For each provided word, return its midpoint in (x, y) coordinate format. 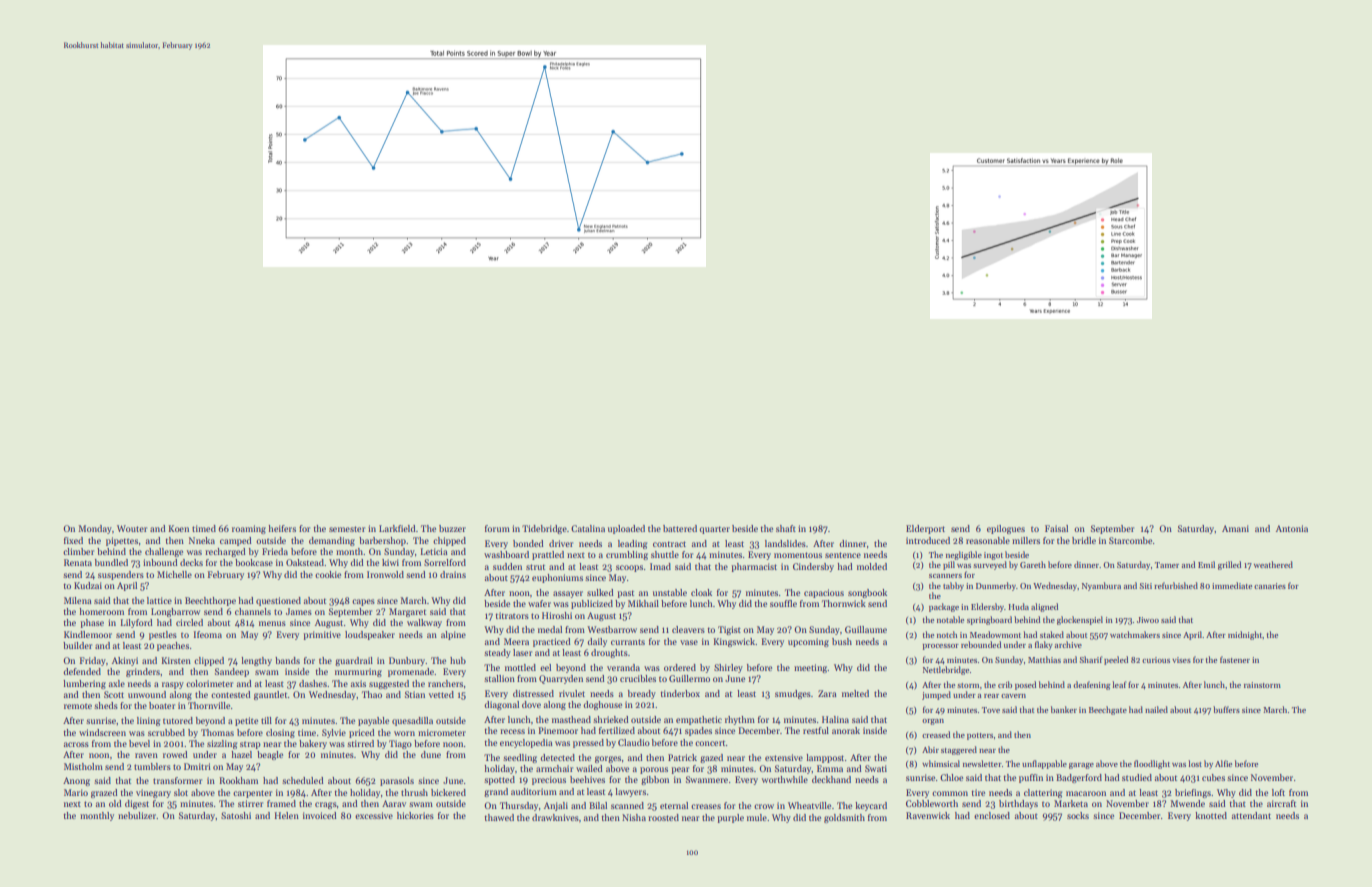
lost (1195, 763)
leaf (1119, 684)
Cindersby (813, 567)
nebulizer (137, 815)
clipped (209, 661)
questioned (278, 601)
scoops (629, 568)
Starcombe (1130, 540)
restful (816, 730)
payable (373, 721)
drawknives (555, 817)
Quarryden (561, 679)
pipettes (122, 541)
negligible (964, 555)
